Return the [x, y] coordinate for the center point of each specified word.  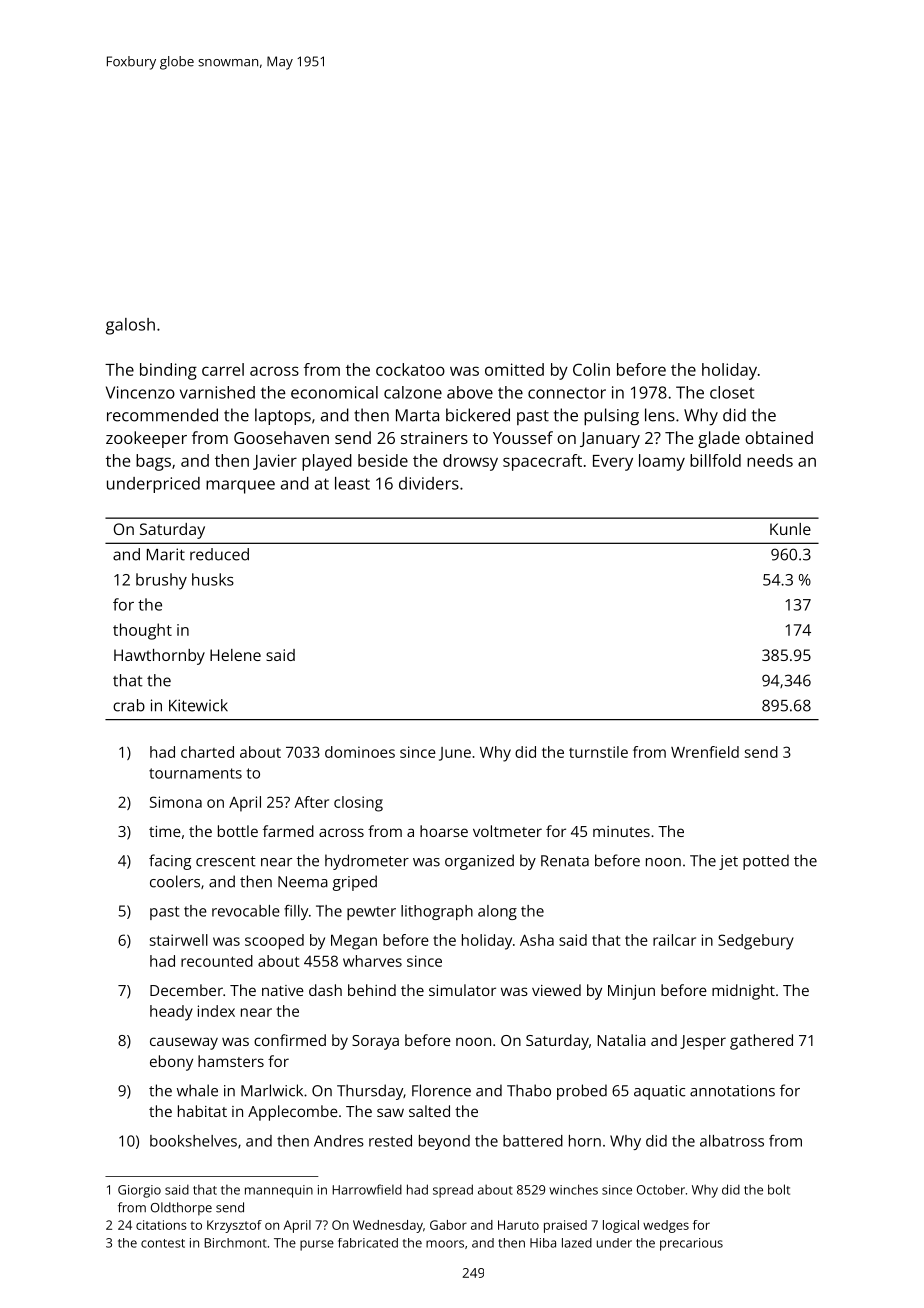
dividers [429, 483]
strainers [434, 438]
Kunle [790, 529]
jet [728, 862]
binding [168, 371]
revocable [246, 911]
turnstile [598, 752]
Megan [354, 942]
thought [142, 631]
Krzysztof [234, 1226]
